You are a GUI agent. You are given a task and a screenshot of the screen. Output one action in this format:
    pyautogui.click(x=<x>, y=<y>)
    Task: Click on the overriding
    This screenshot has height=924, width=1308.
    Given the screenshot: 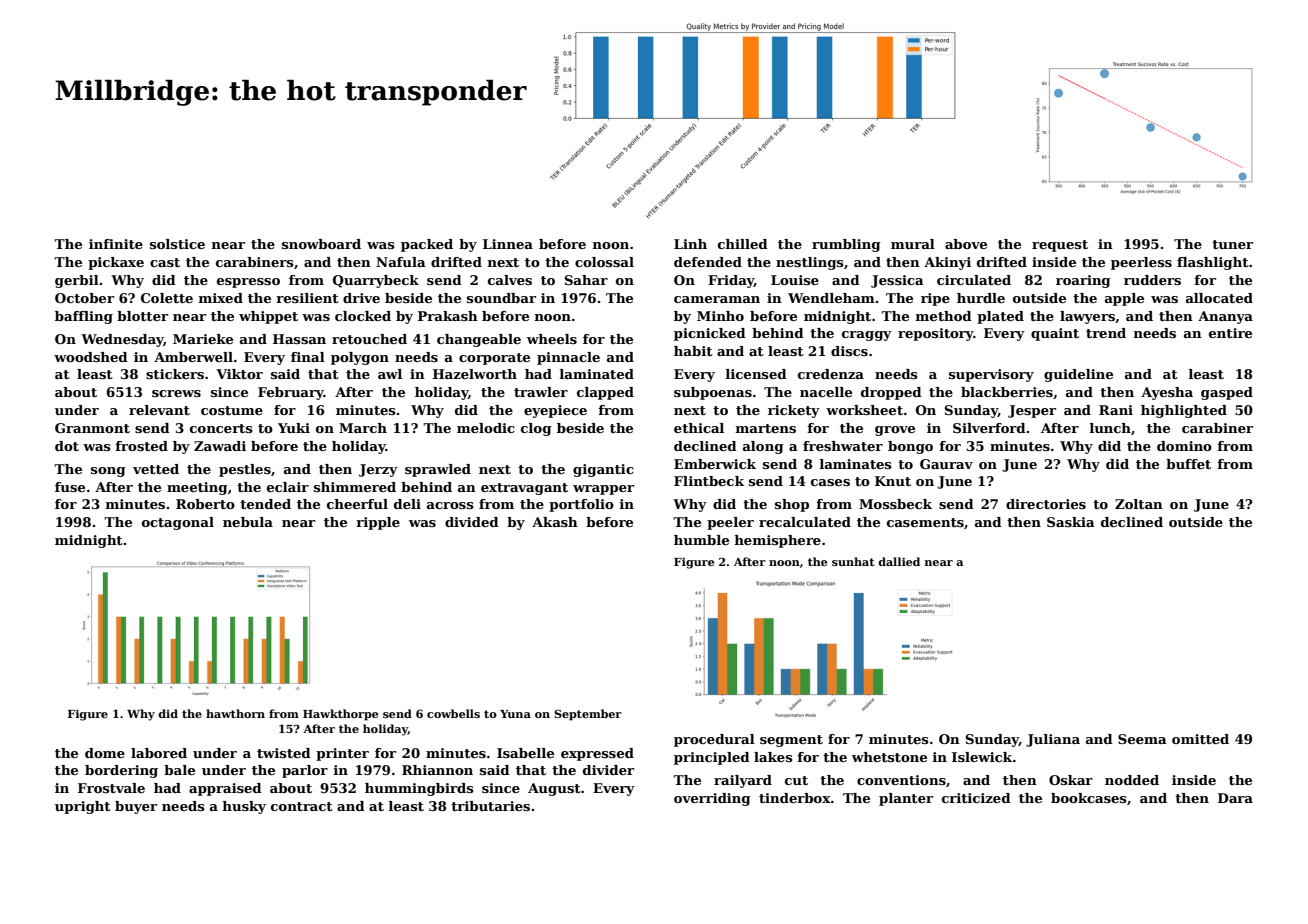 What is the action you would take?
    pyautogui.click(x=712, y=799)
